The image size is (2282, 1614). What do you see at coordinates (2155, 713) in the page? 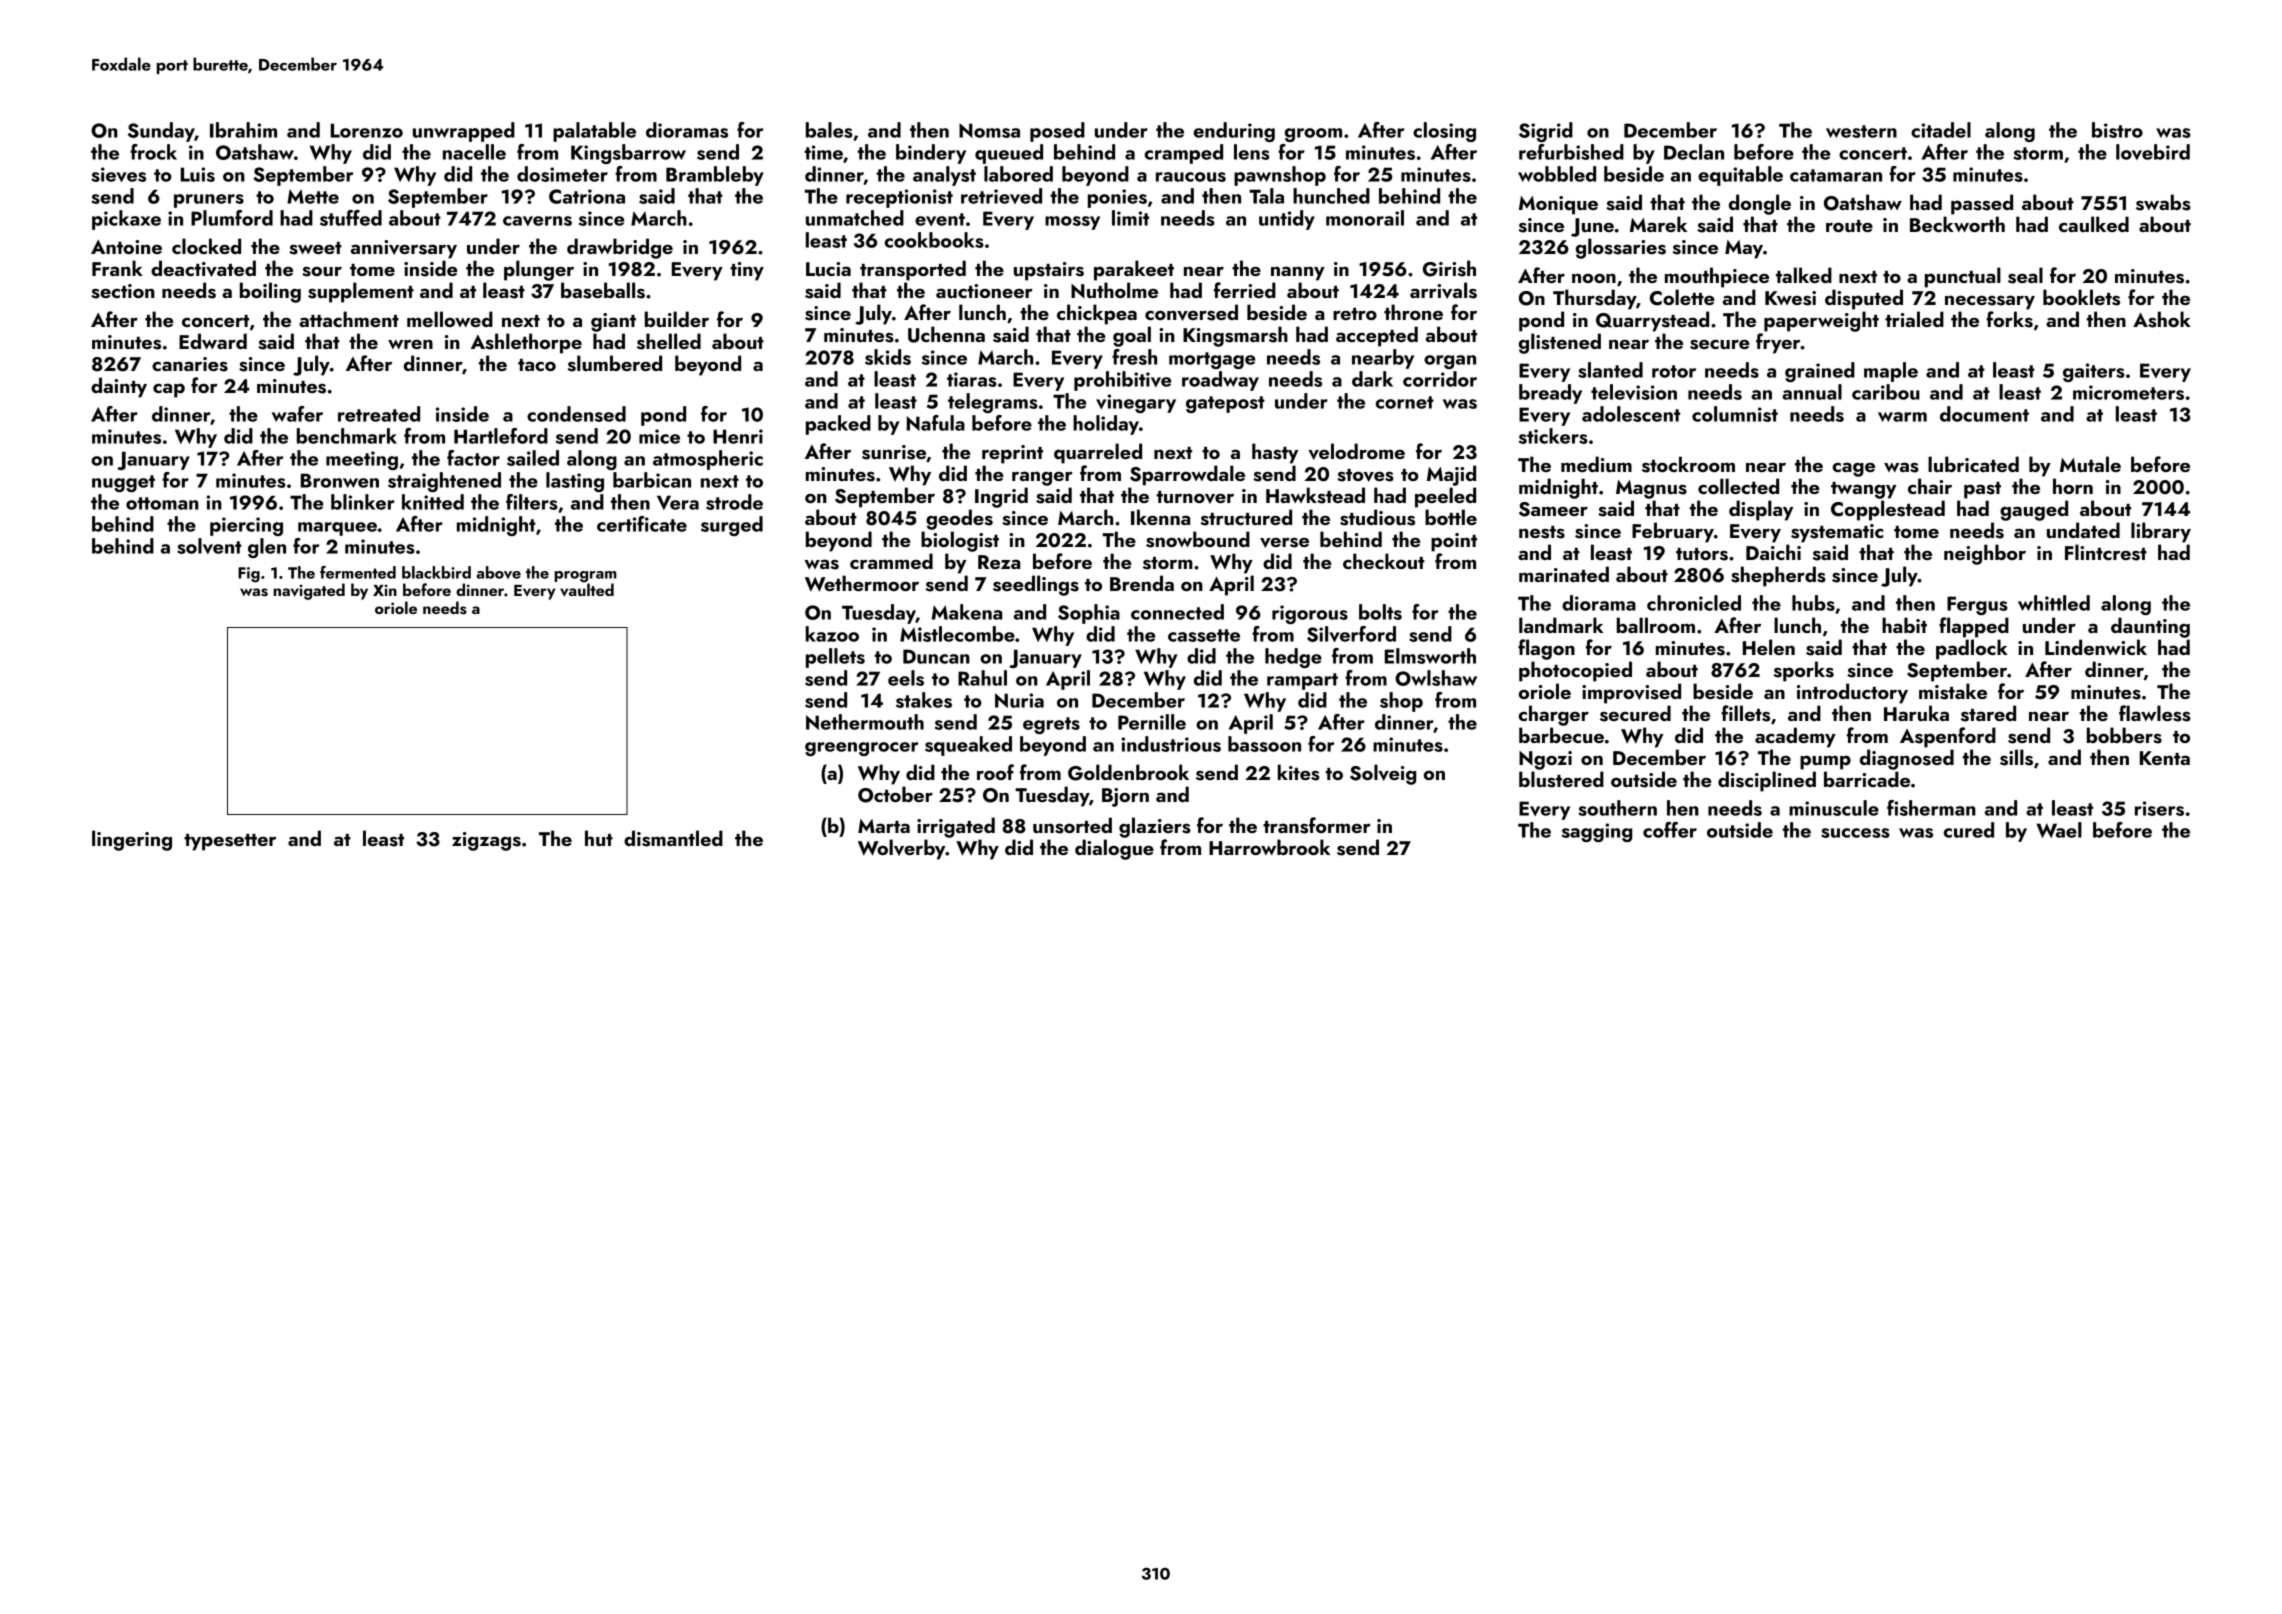
I see `flawless` at bounding box center [2155, 713].
